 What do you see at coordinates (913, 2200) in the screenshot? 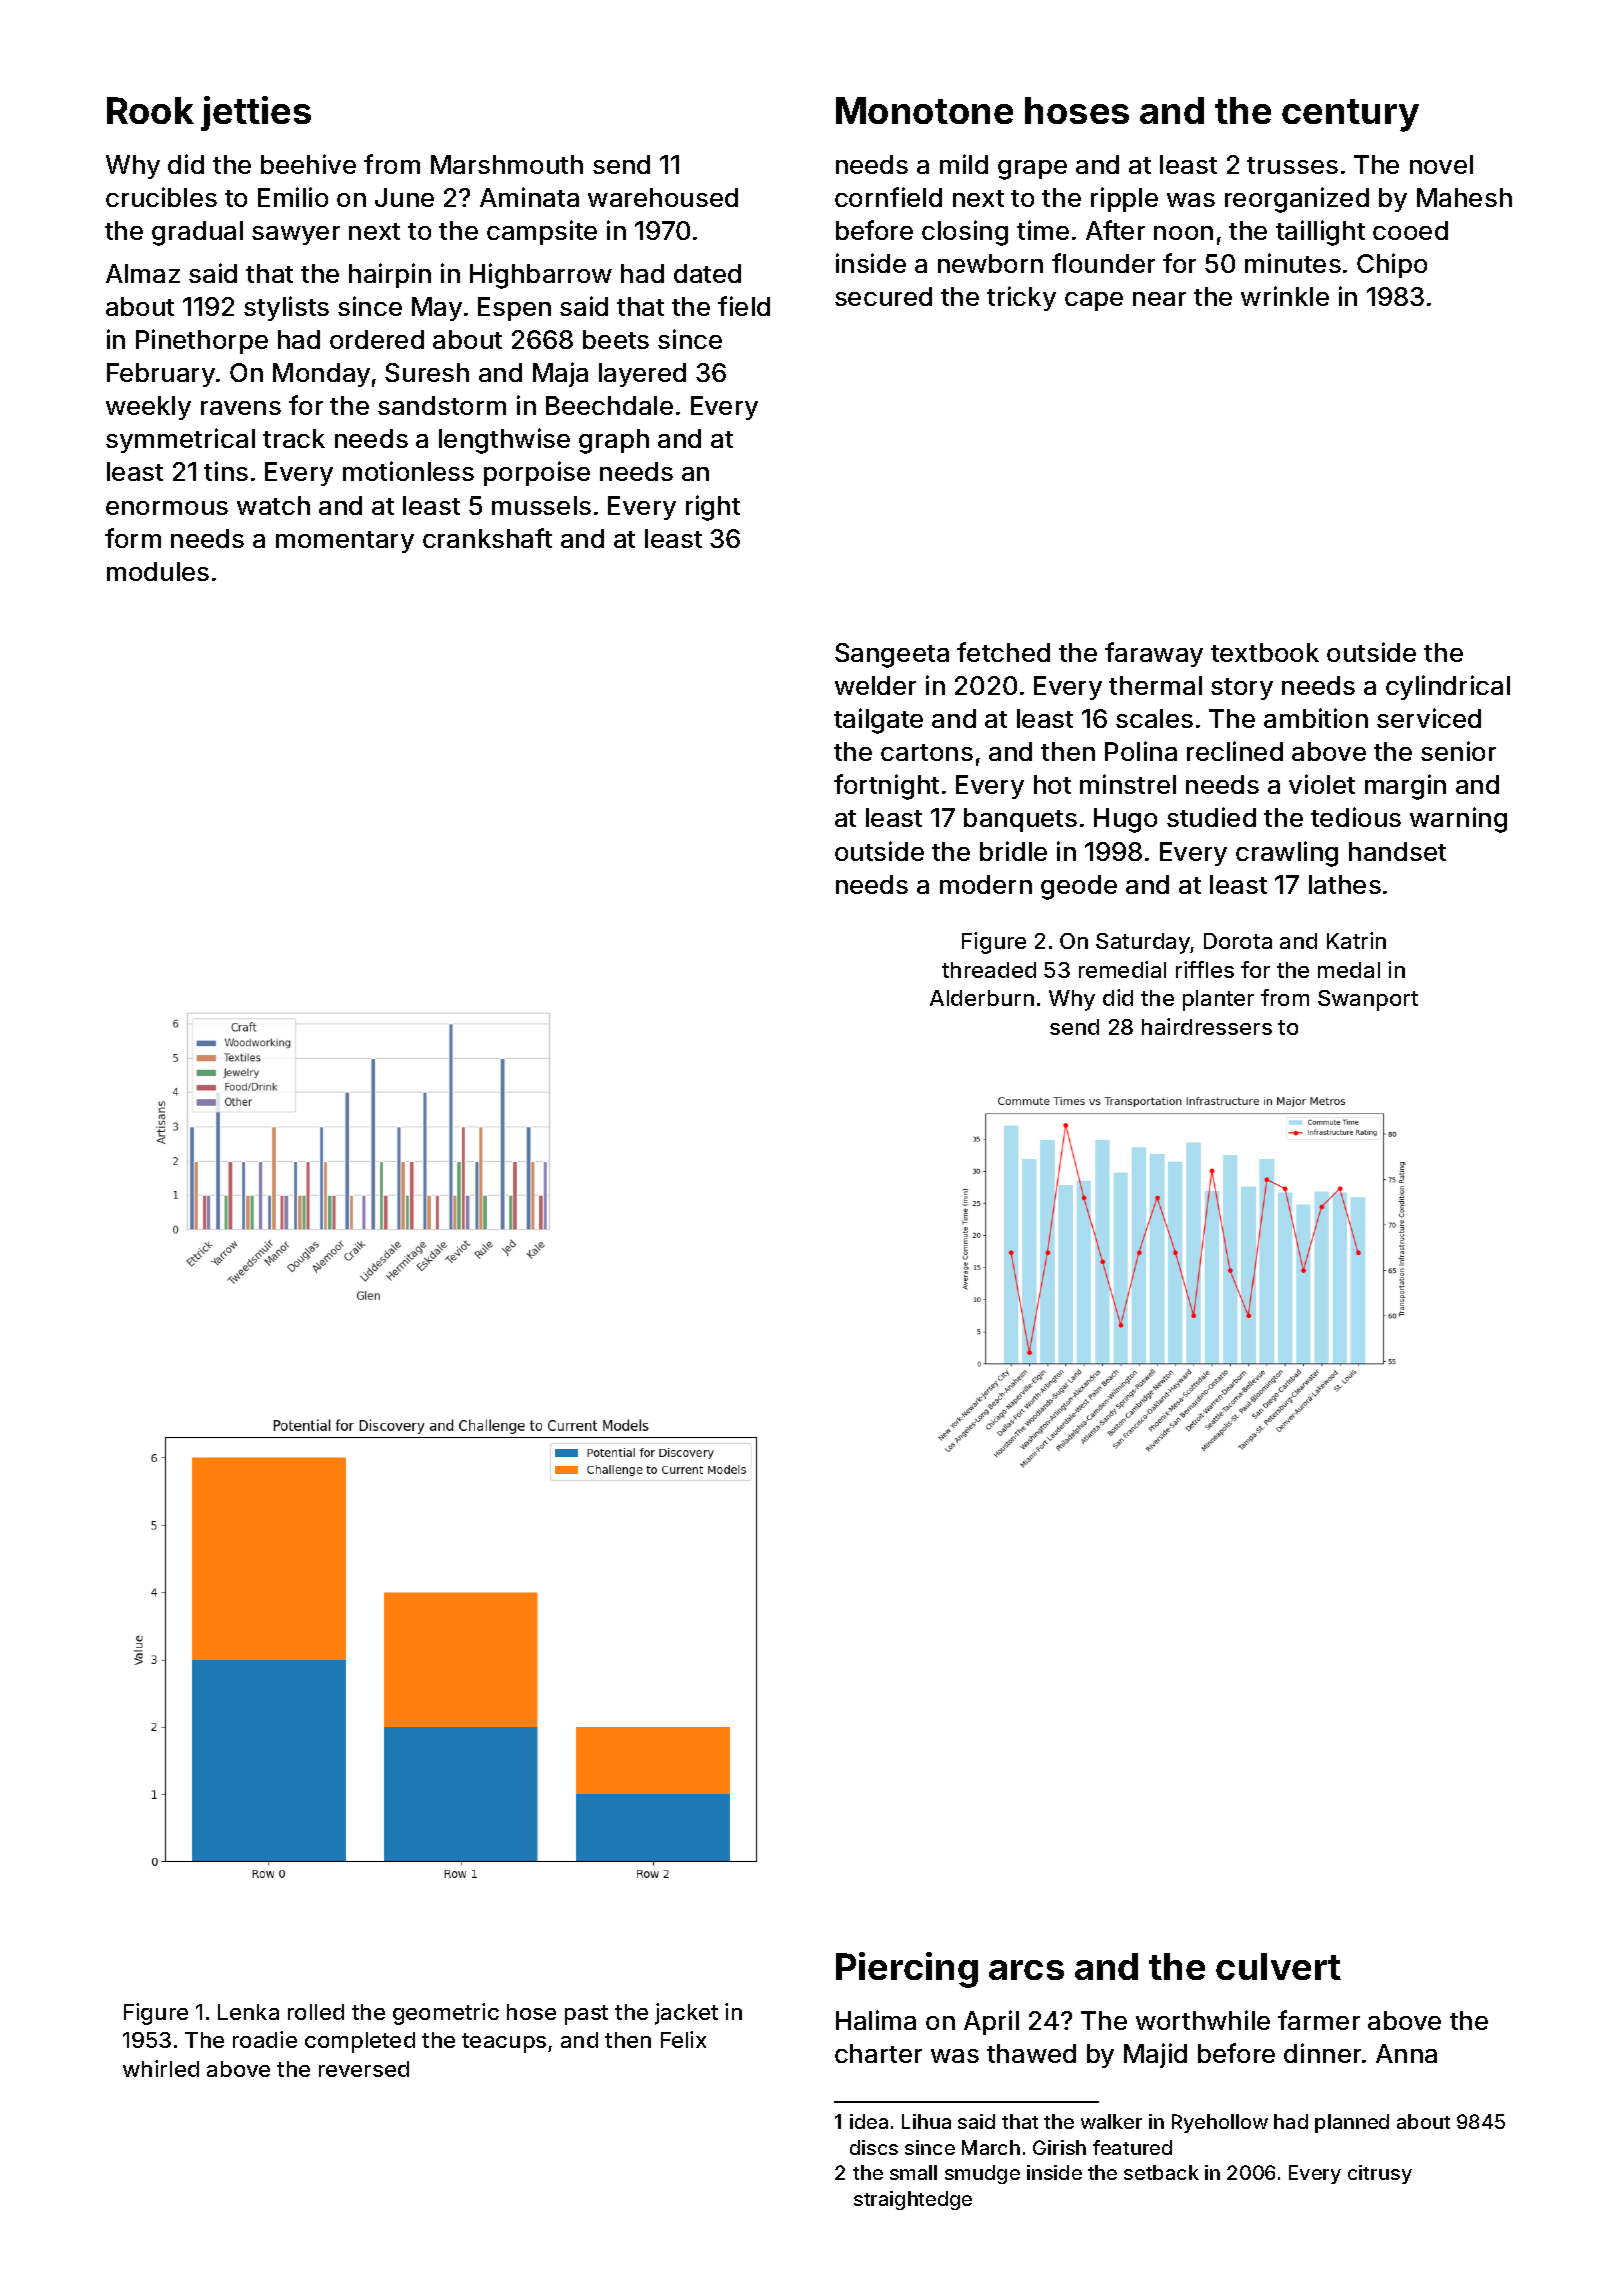
I see `straightedge` at bounding box center [913, 2200].
